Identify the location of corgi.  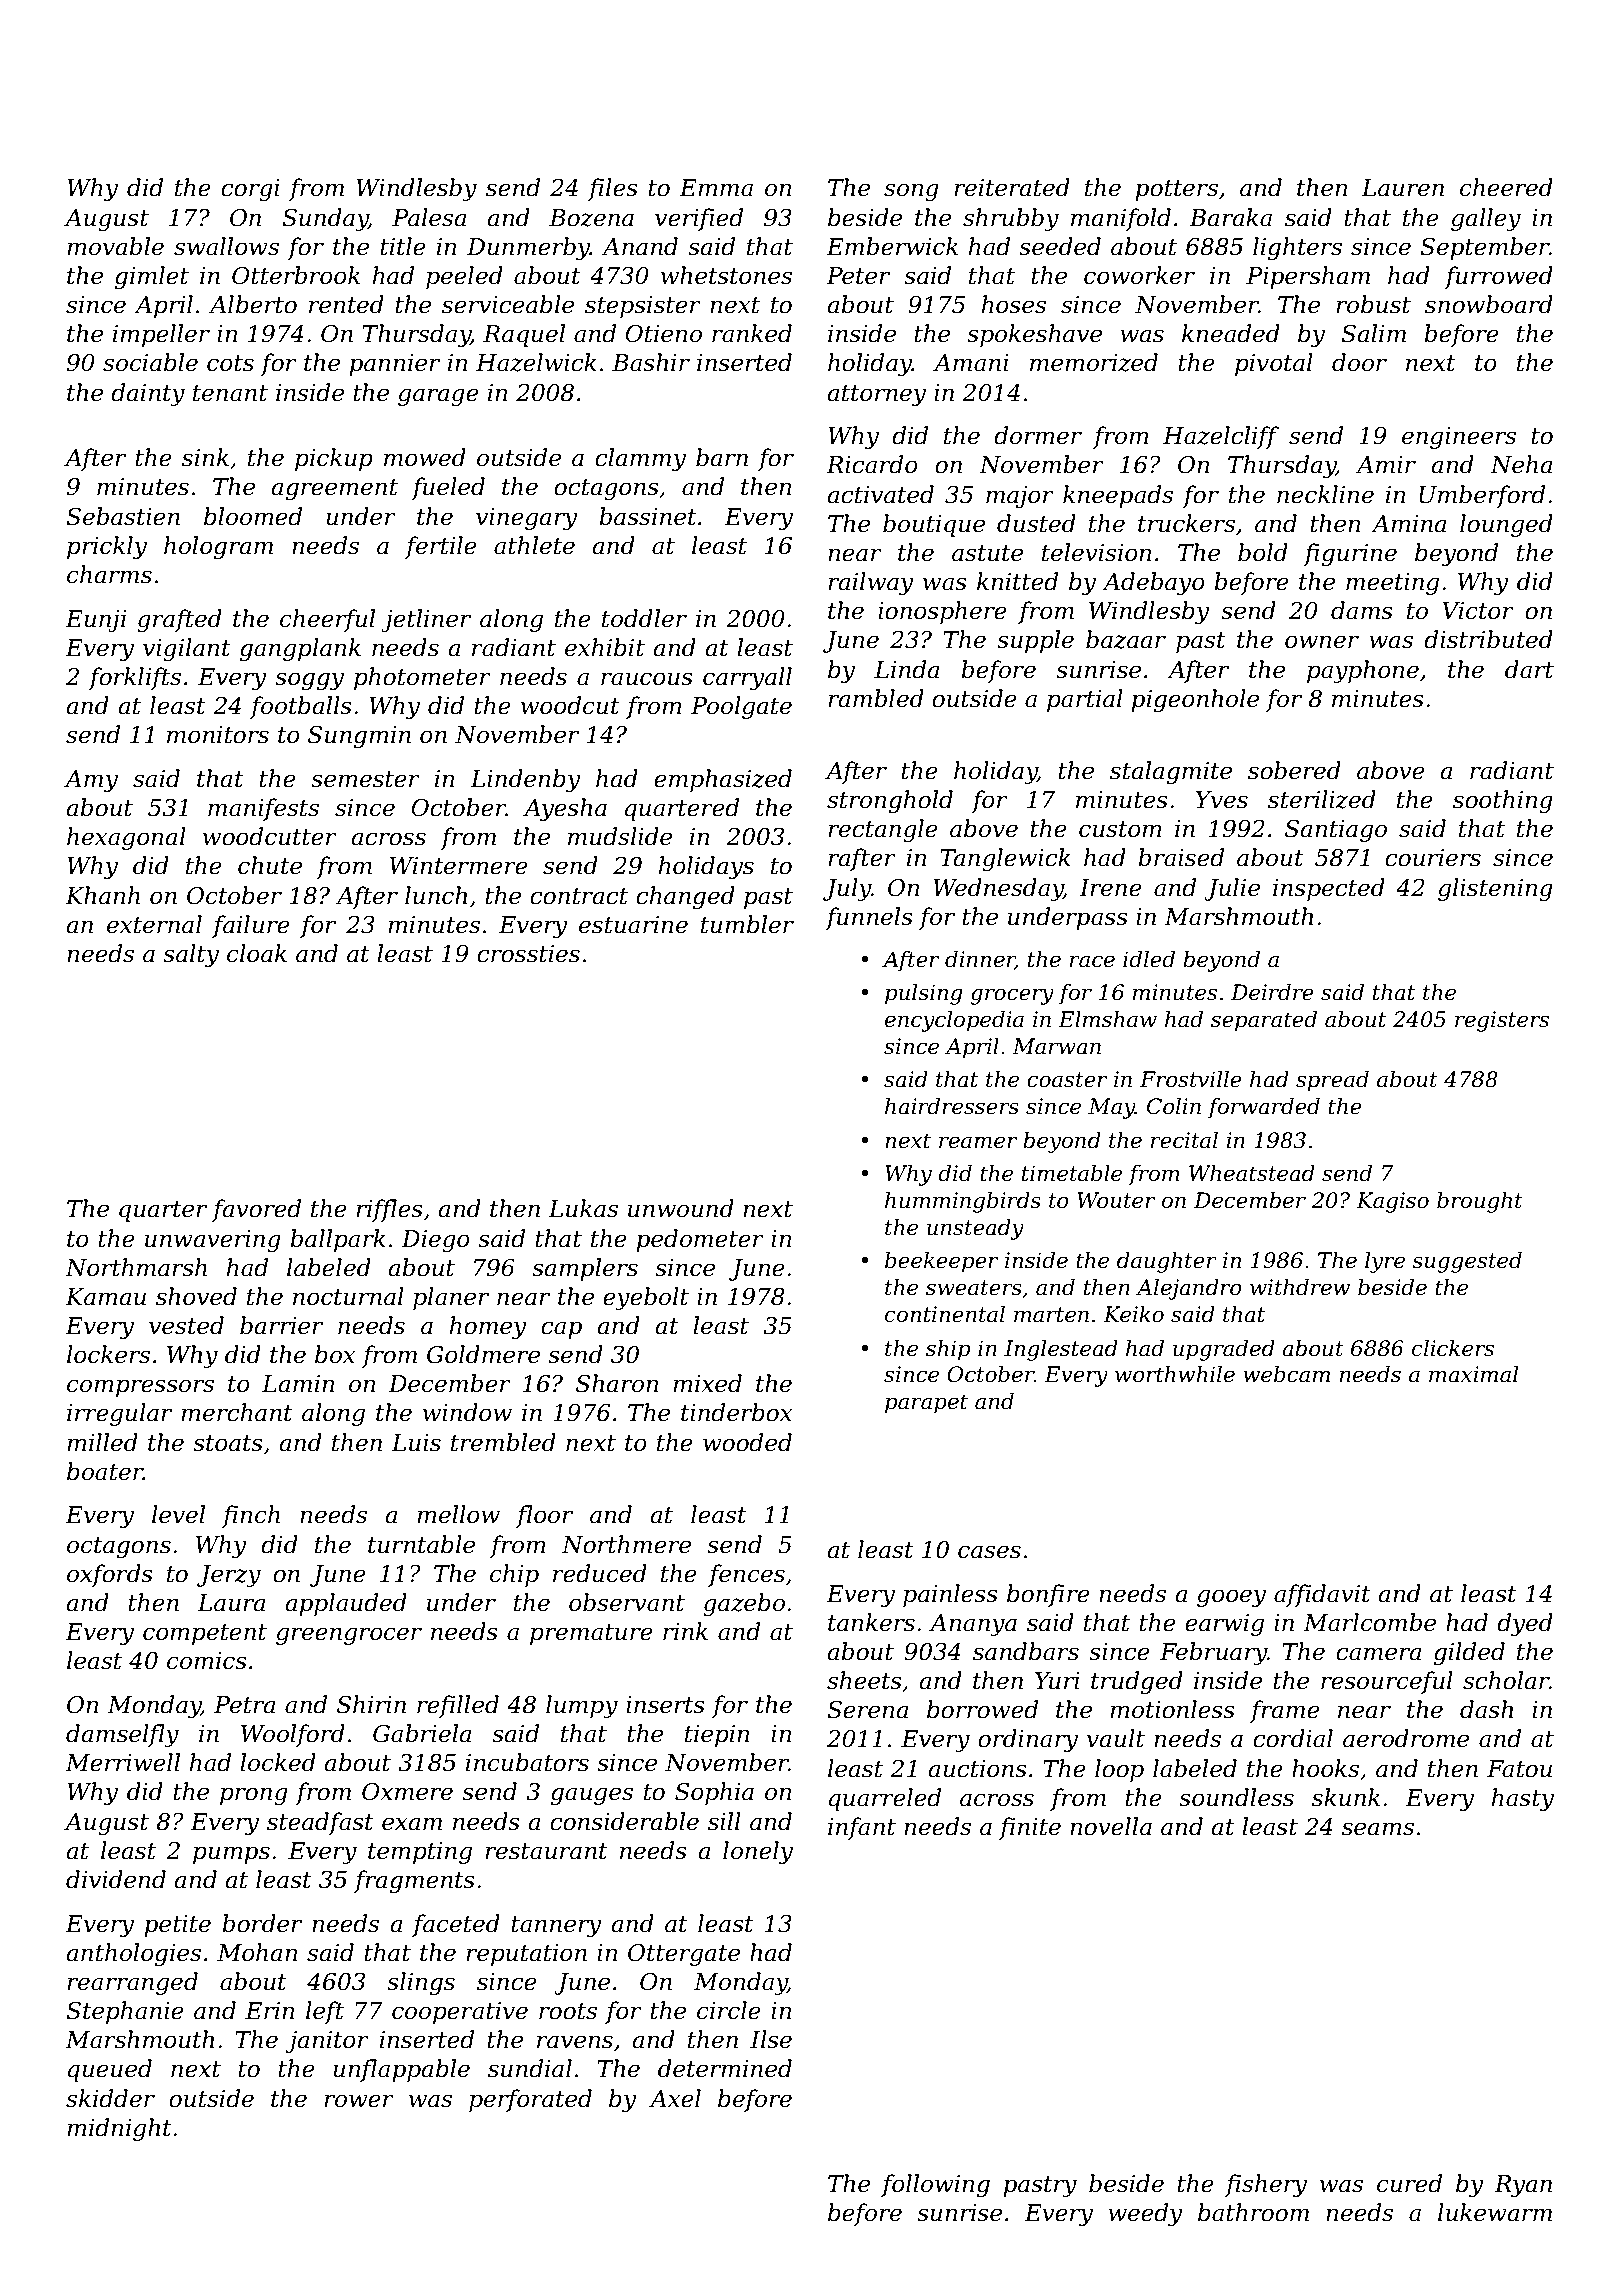
(250, 190).
